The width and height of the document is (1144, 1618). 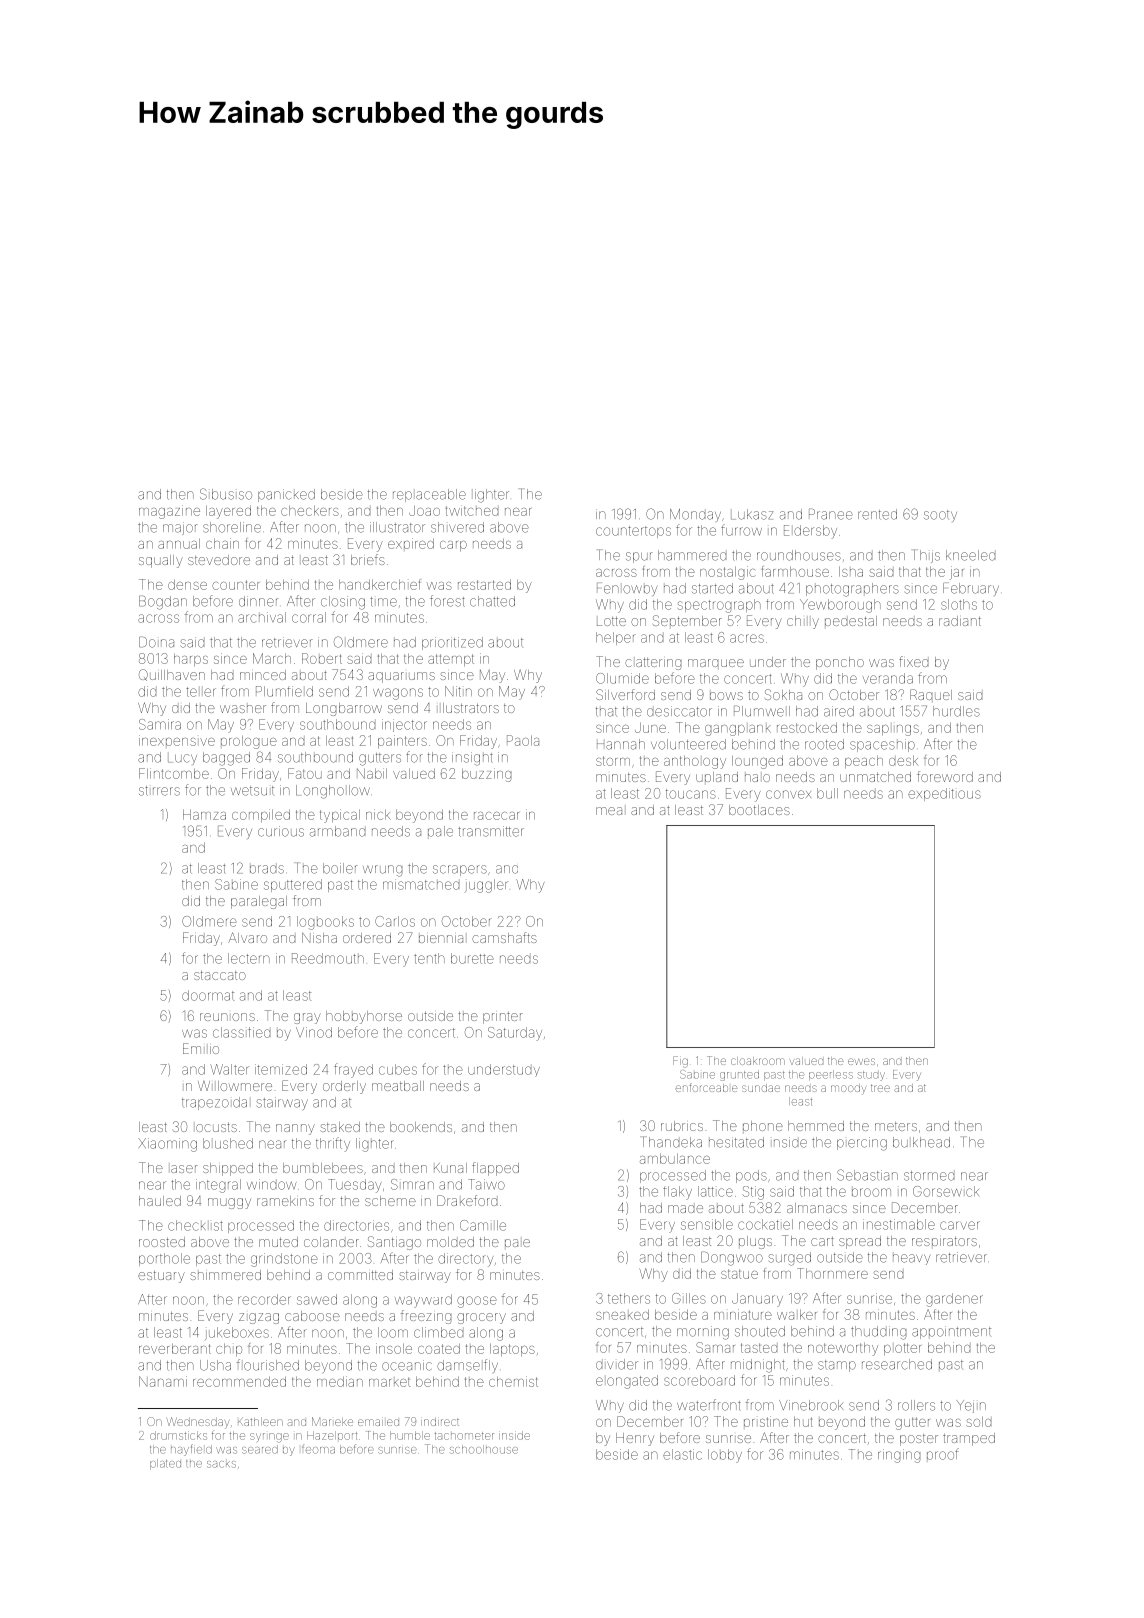 What do you see at coordinates (219, 560) in the document?
I see `stevedore` at bounding box center [219, 560].
